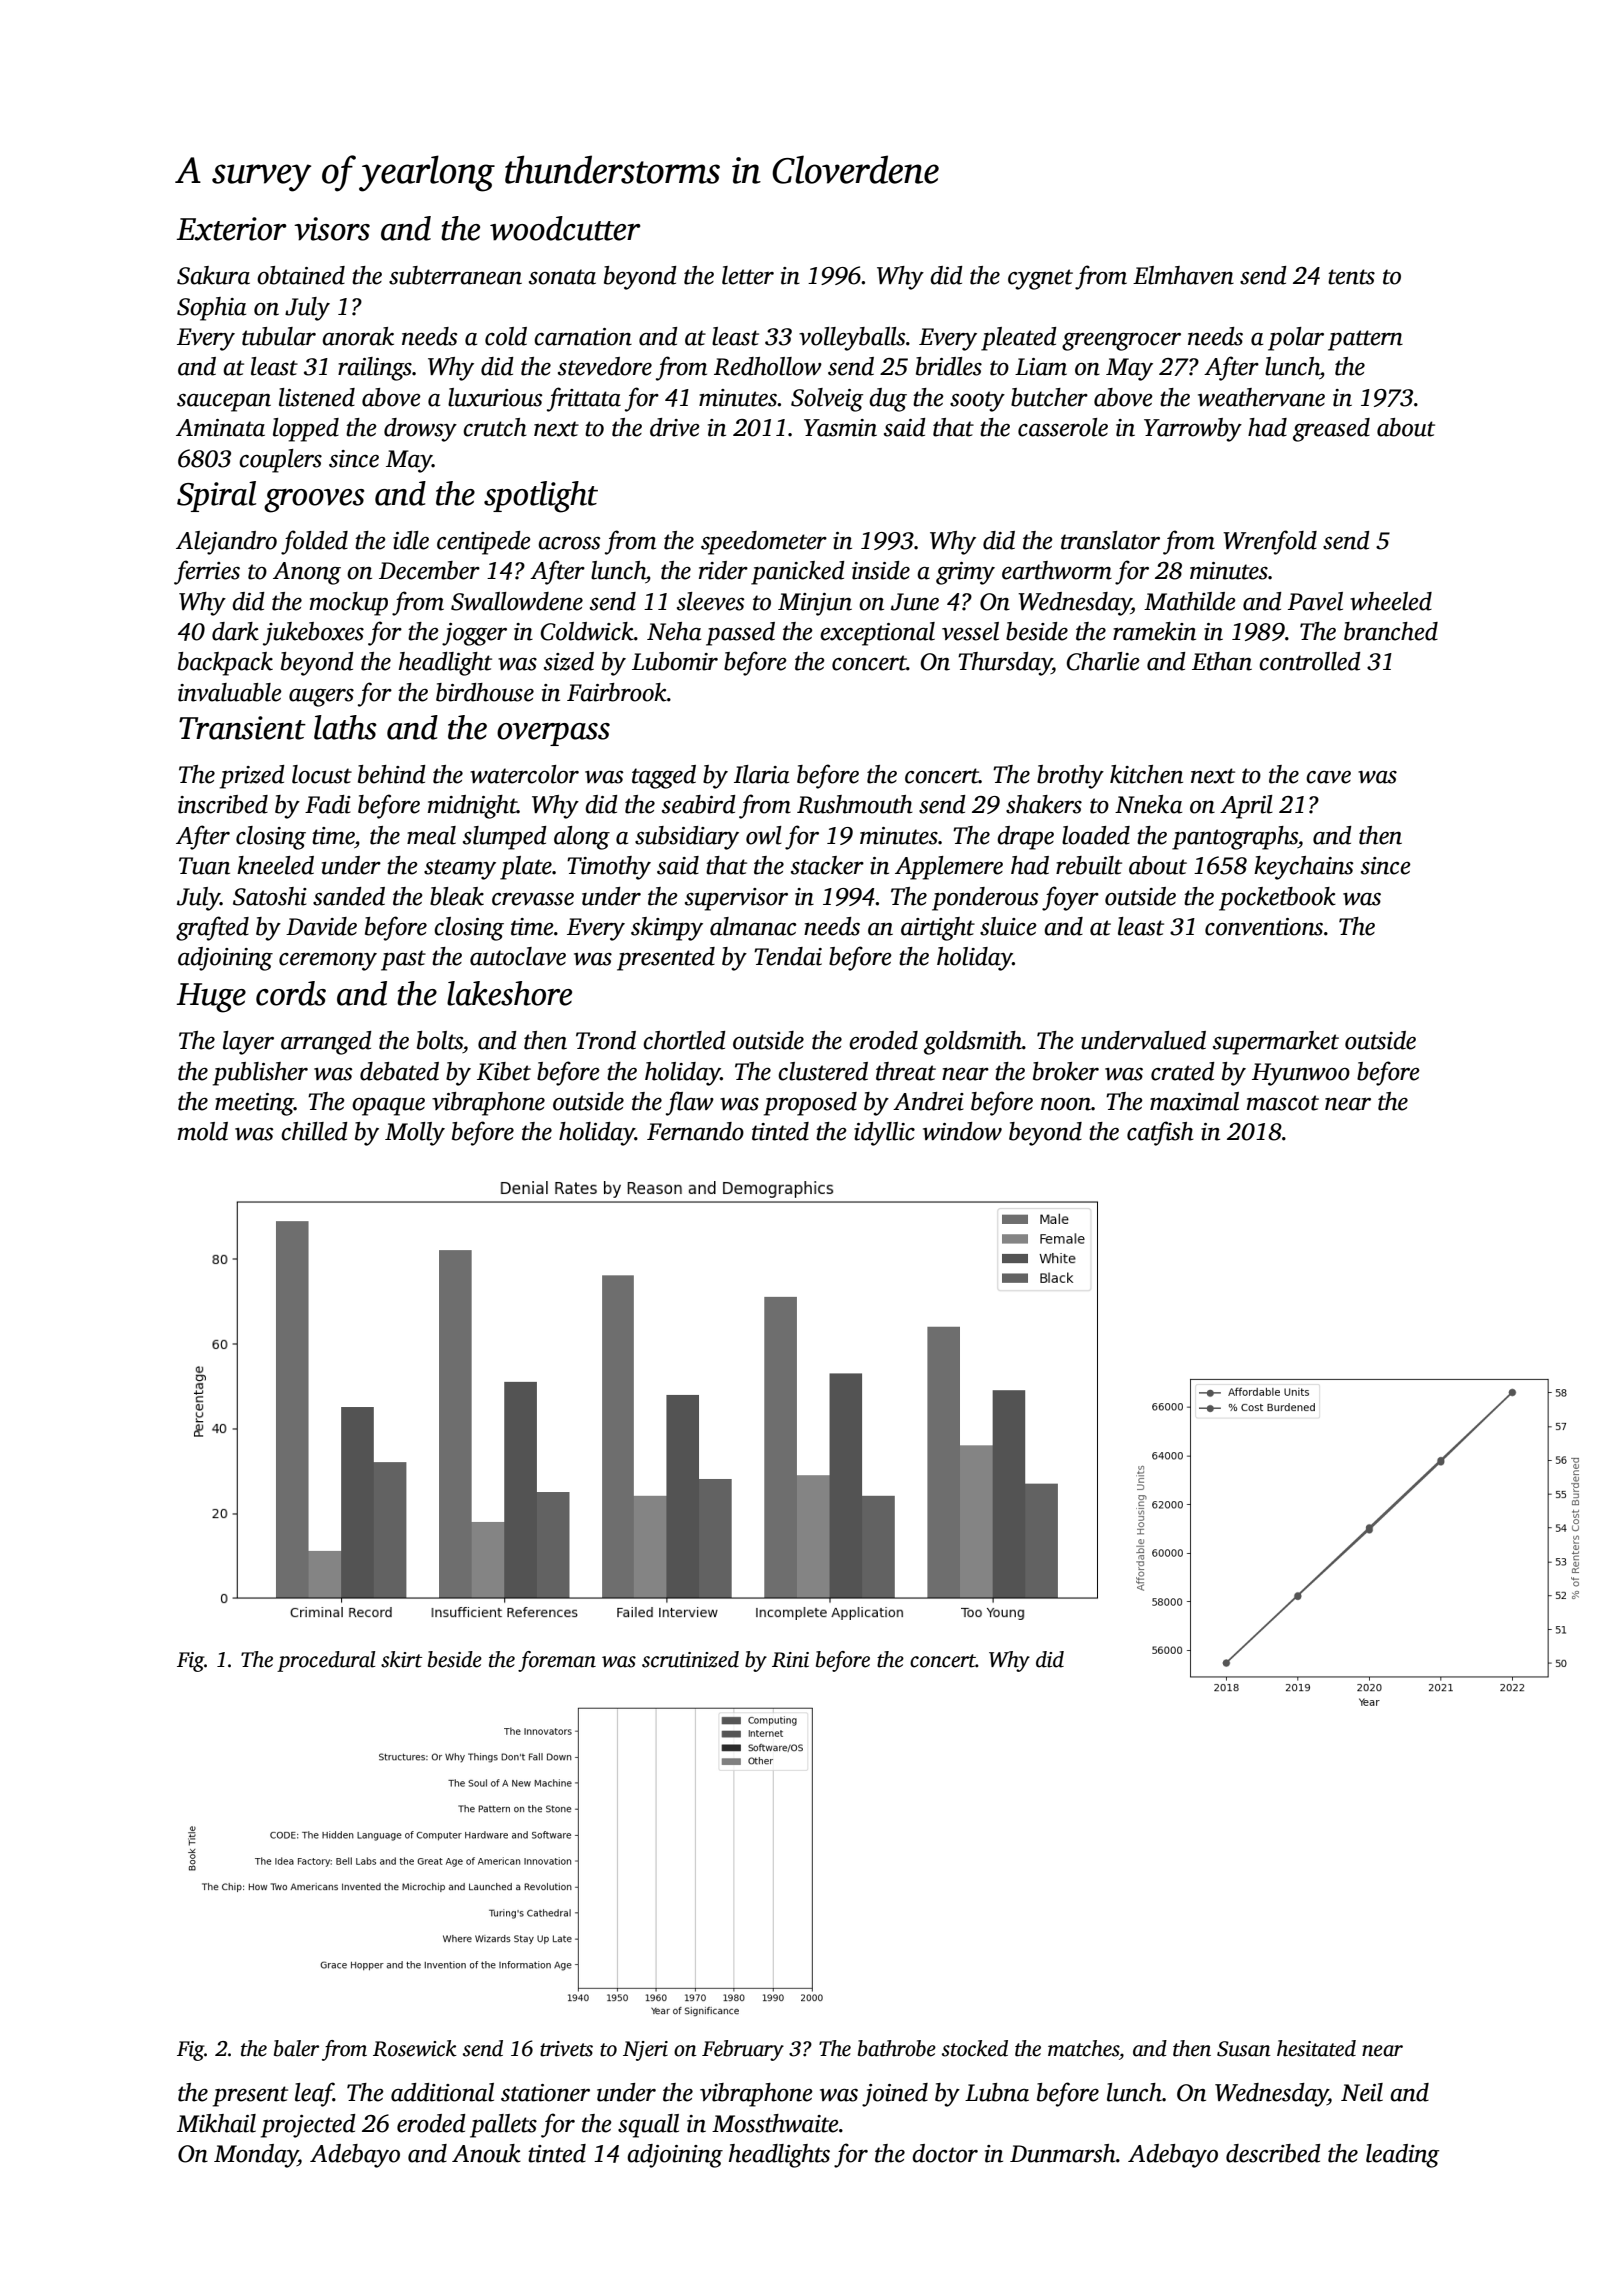 This screenshot has height=2292, width=1620. I want to click on catfish, so click(1160, 1133).
